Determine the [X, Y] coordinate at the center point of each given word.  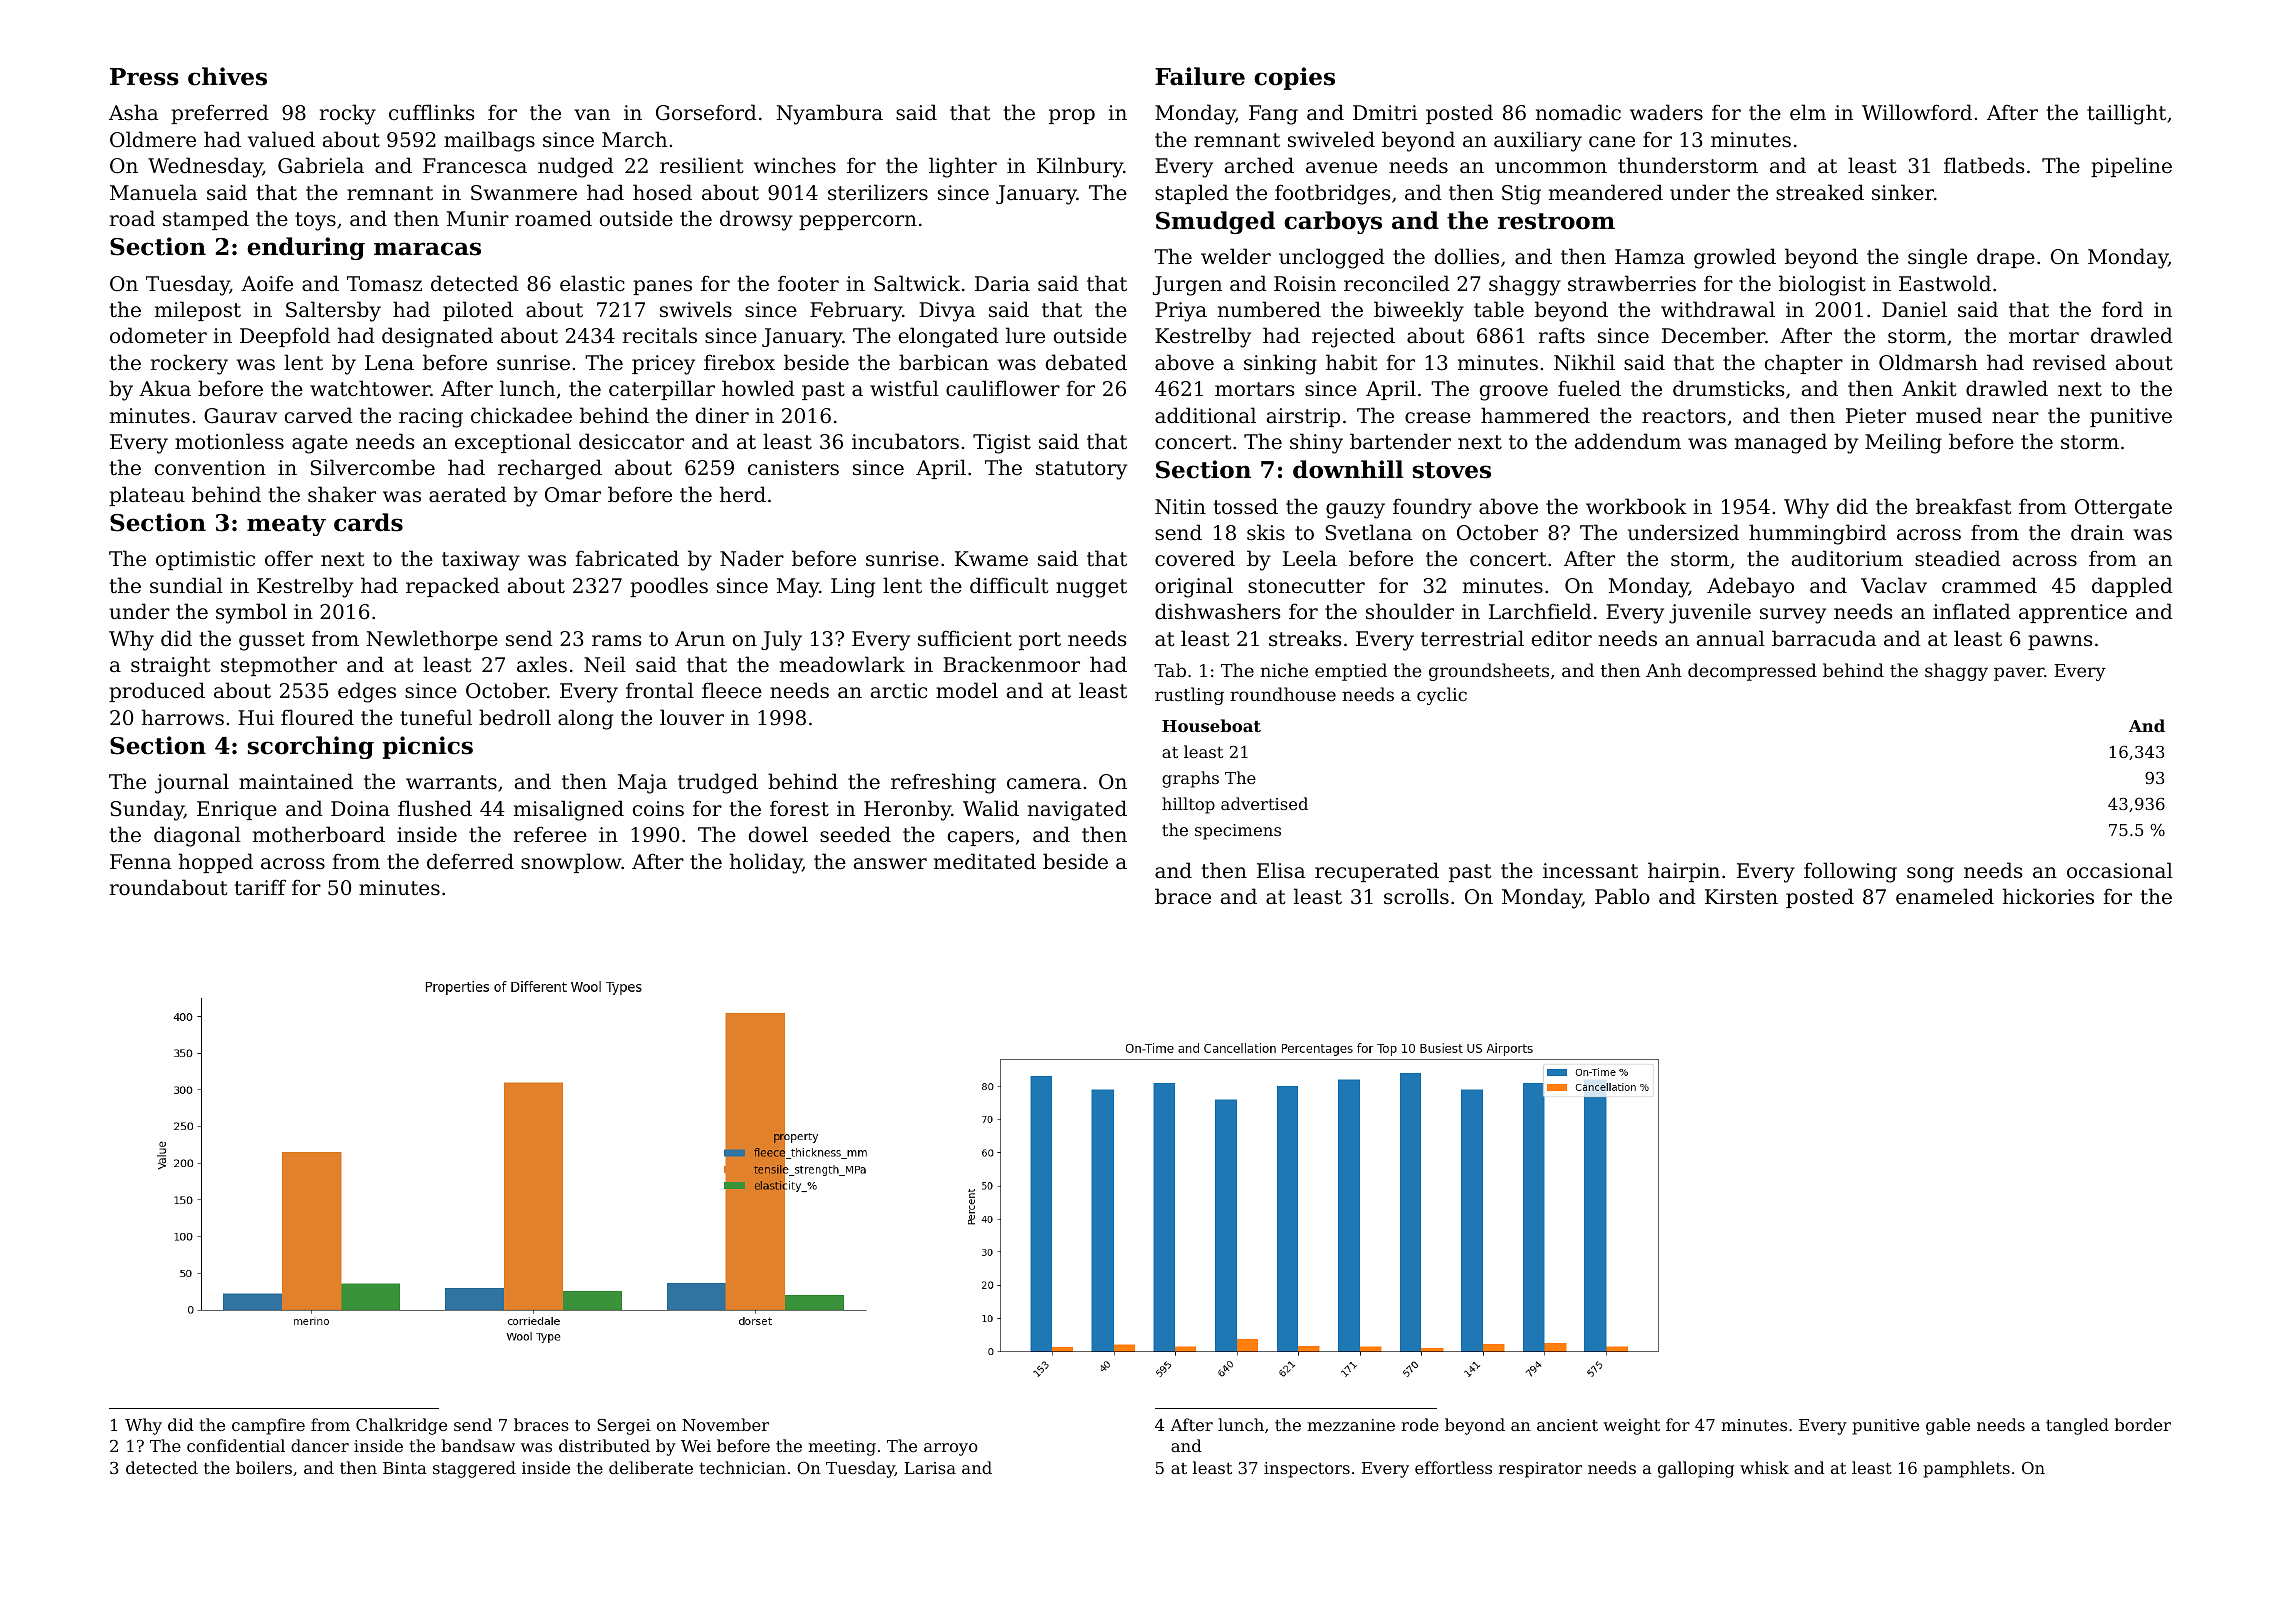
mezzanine [1351, 1425]
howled [758, 388]
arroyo [951, 1449]
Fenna [140, 862]
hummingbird [1818, 534]
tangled [2077, 1426]
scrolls [1416, 896]
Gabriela [321, 165]
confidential [236, 1445]
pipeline [2131, 167]
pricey [663, 365]
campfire [268, 1426]
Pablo [1622, 896]
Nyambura [829, 114]
